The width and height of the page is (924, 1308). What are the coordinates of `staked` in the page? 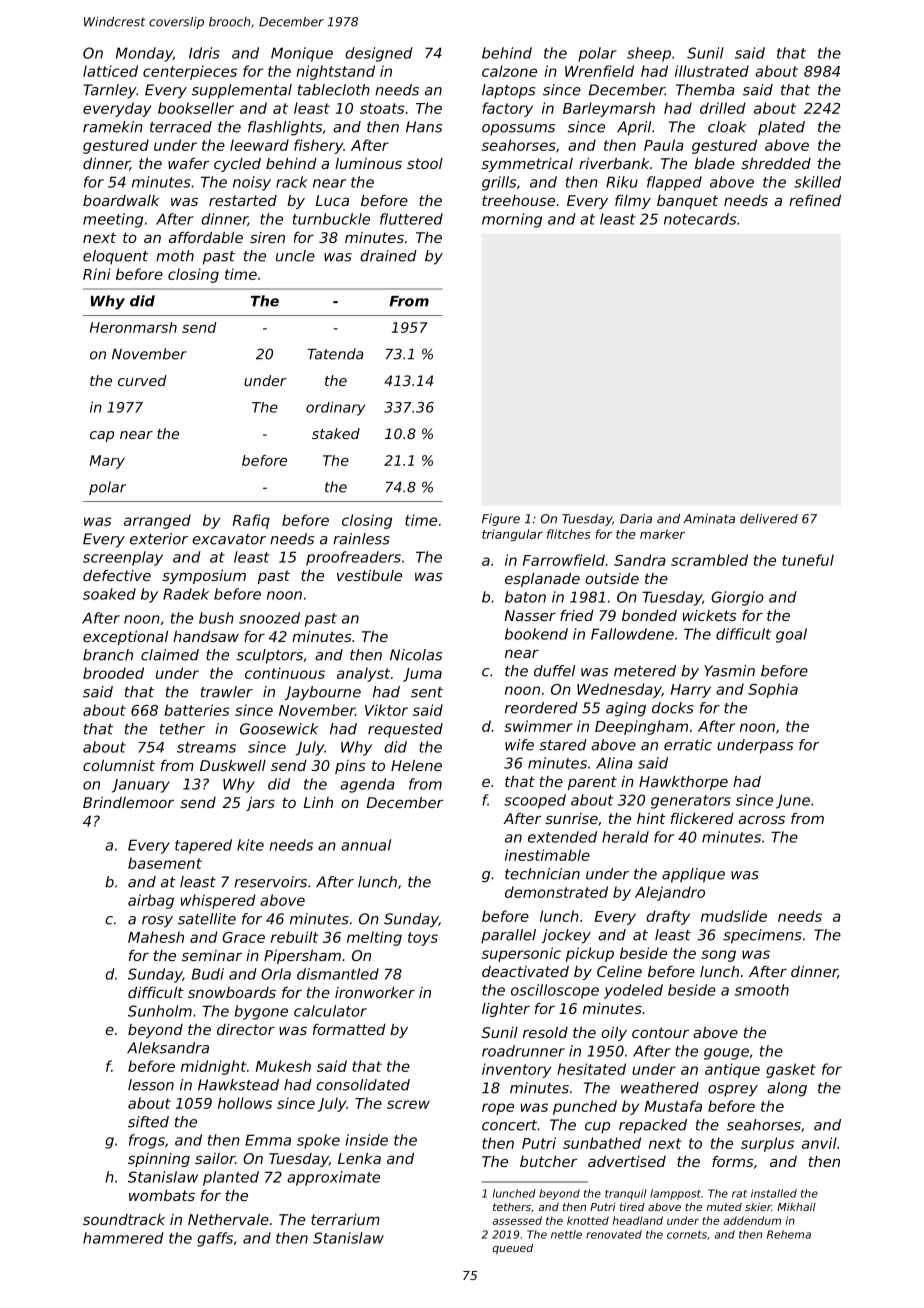 It's located at (336, 433).
